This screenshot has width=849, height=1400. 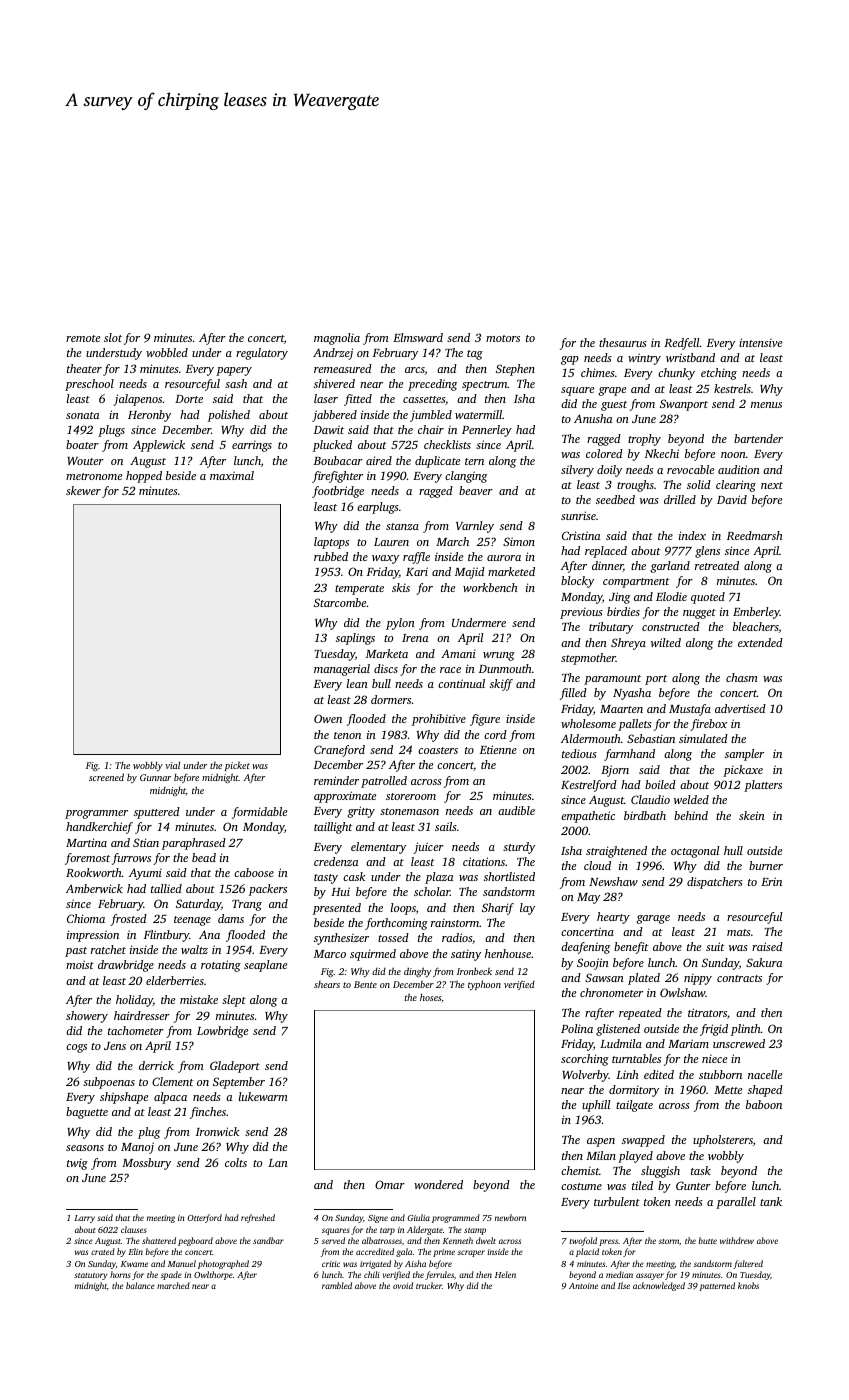 I want to click on colts, so click(x=236, y=1162).
